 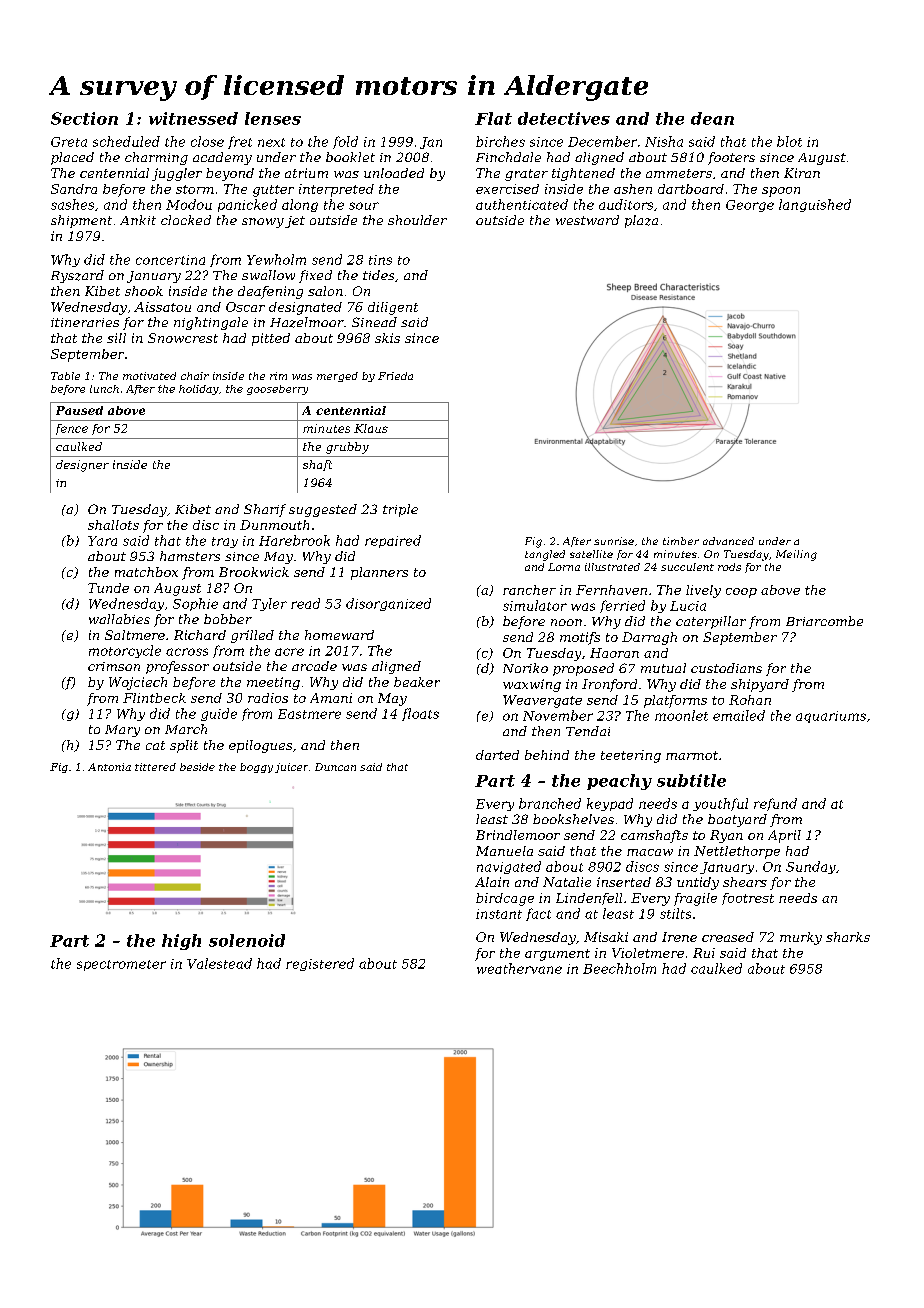 I want to click on George, so click(x=750, y=206).
